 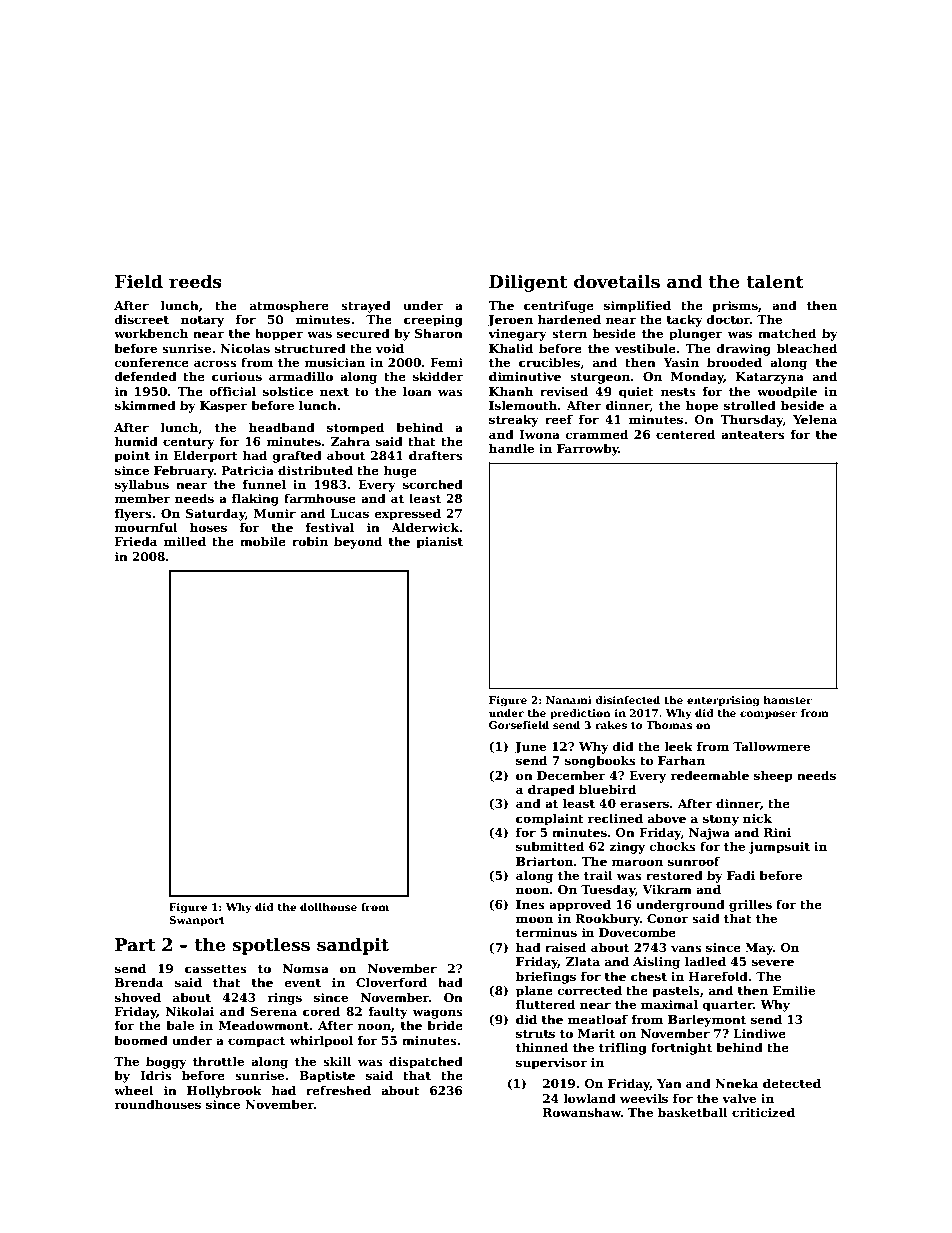 I want to click on scorched, so click(x=433, y=484).
